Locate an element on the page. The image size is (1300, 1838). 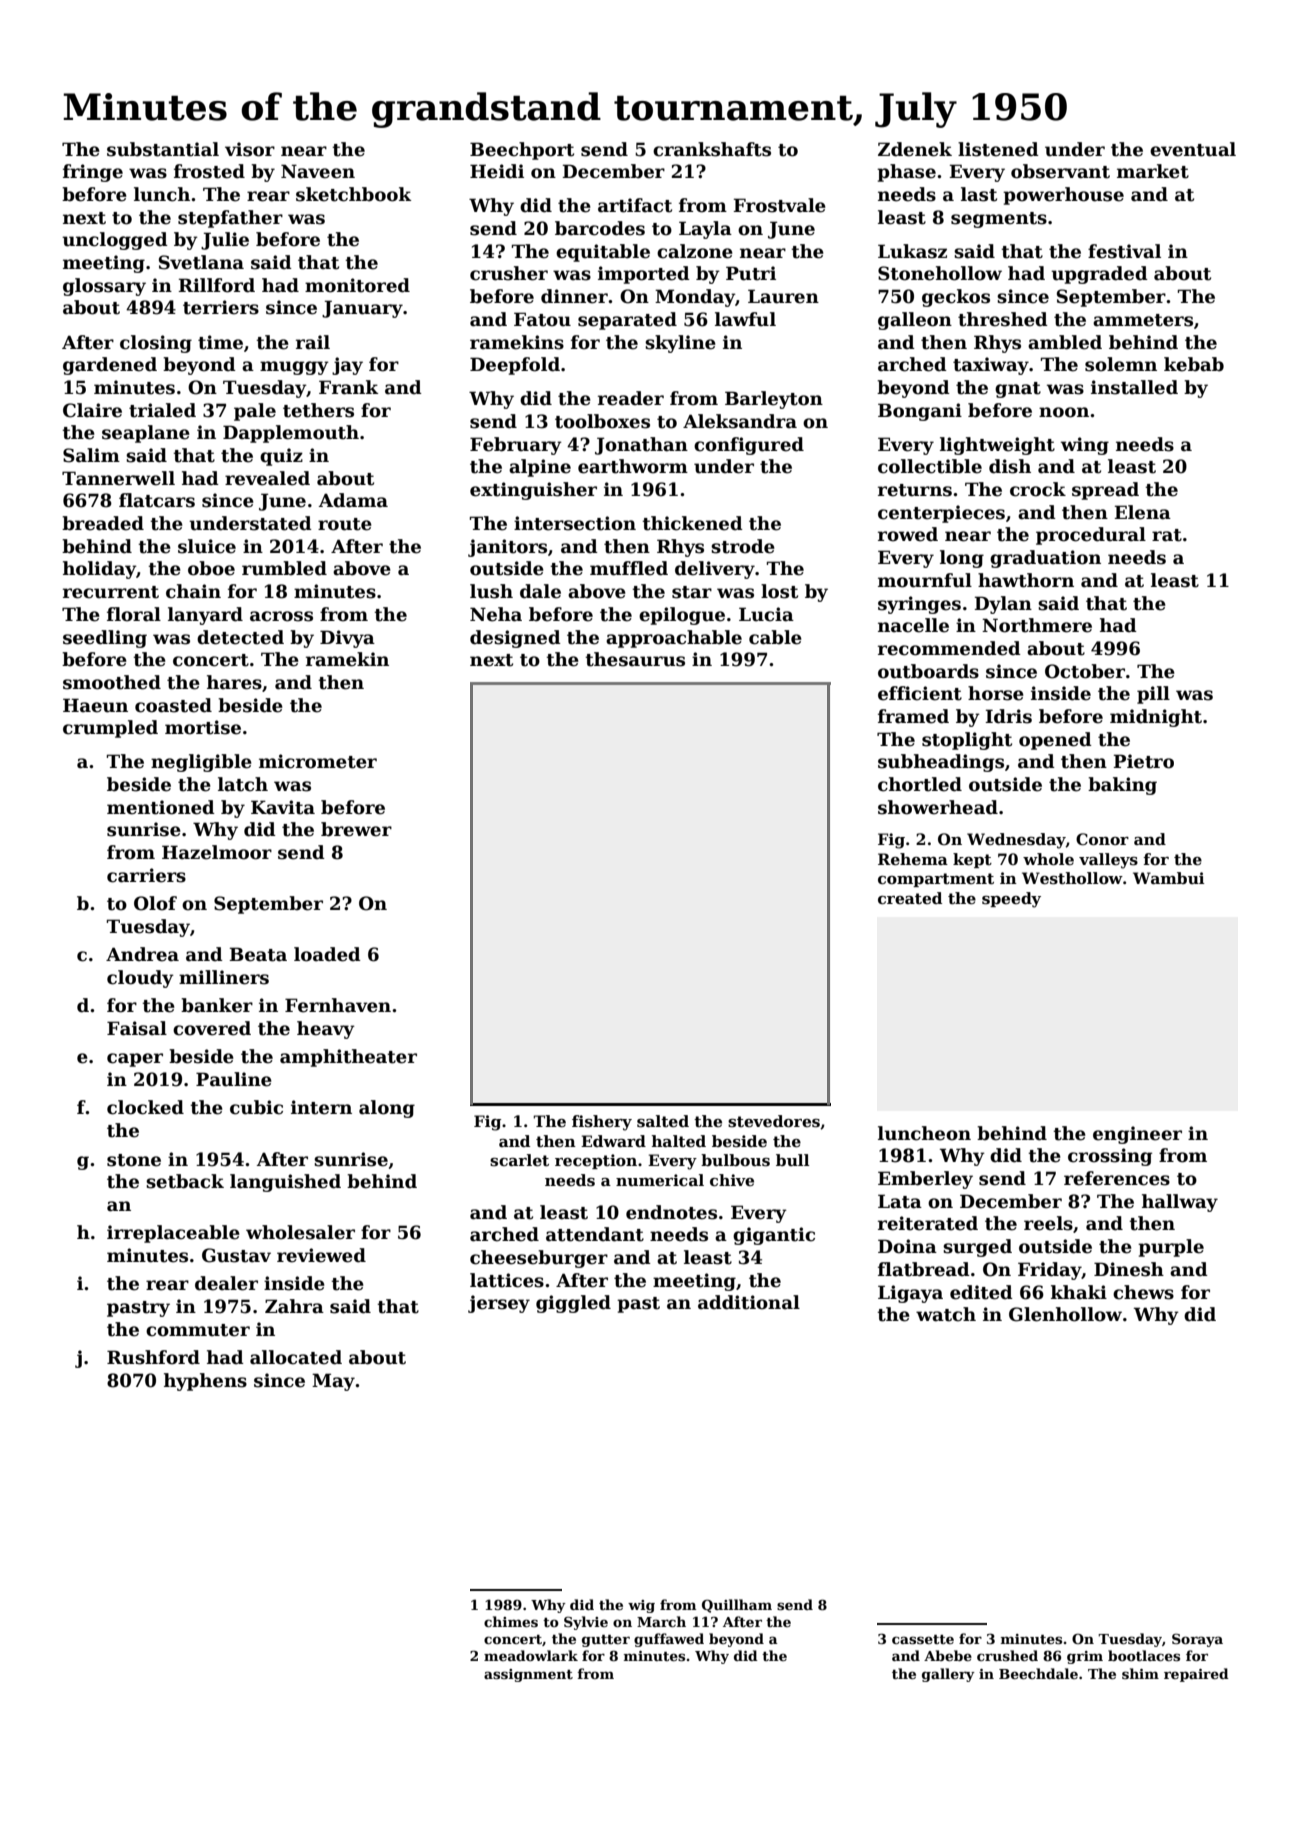
Beechport is located at coordinates (522, 151).
